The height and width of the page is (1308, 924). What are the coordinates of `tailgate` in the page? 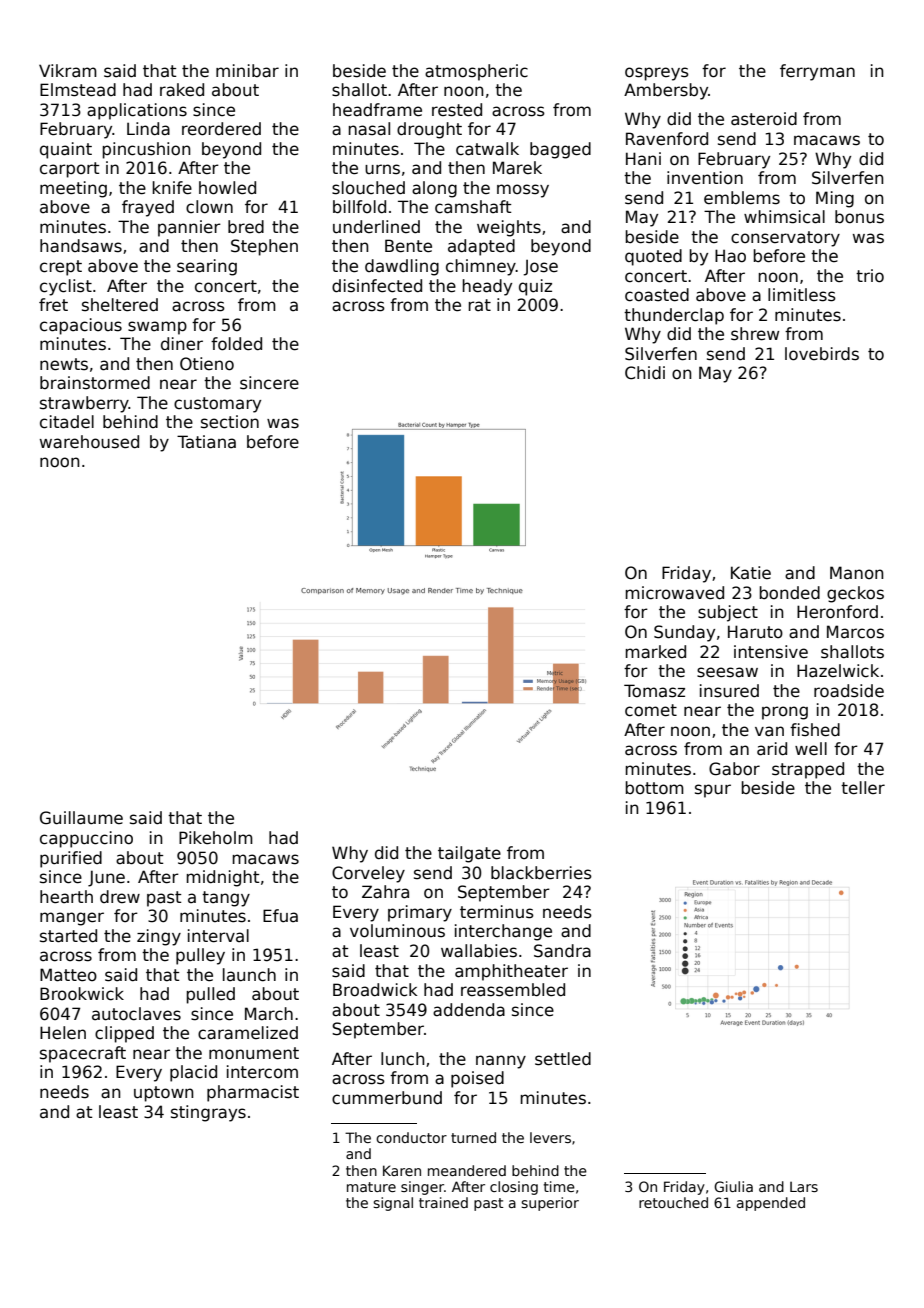 It's located at (469, 854).
